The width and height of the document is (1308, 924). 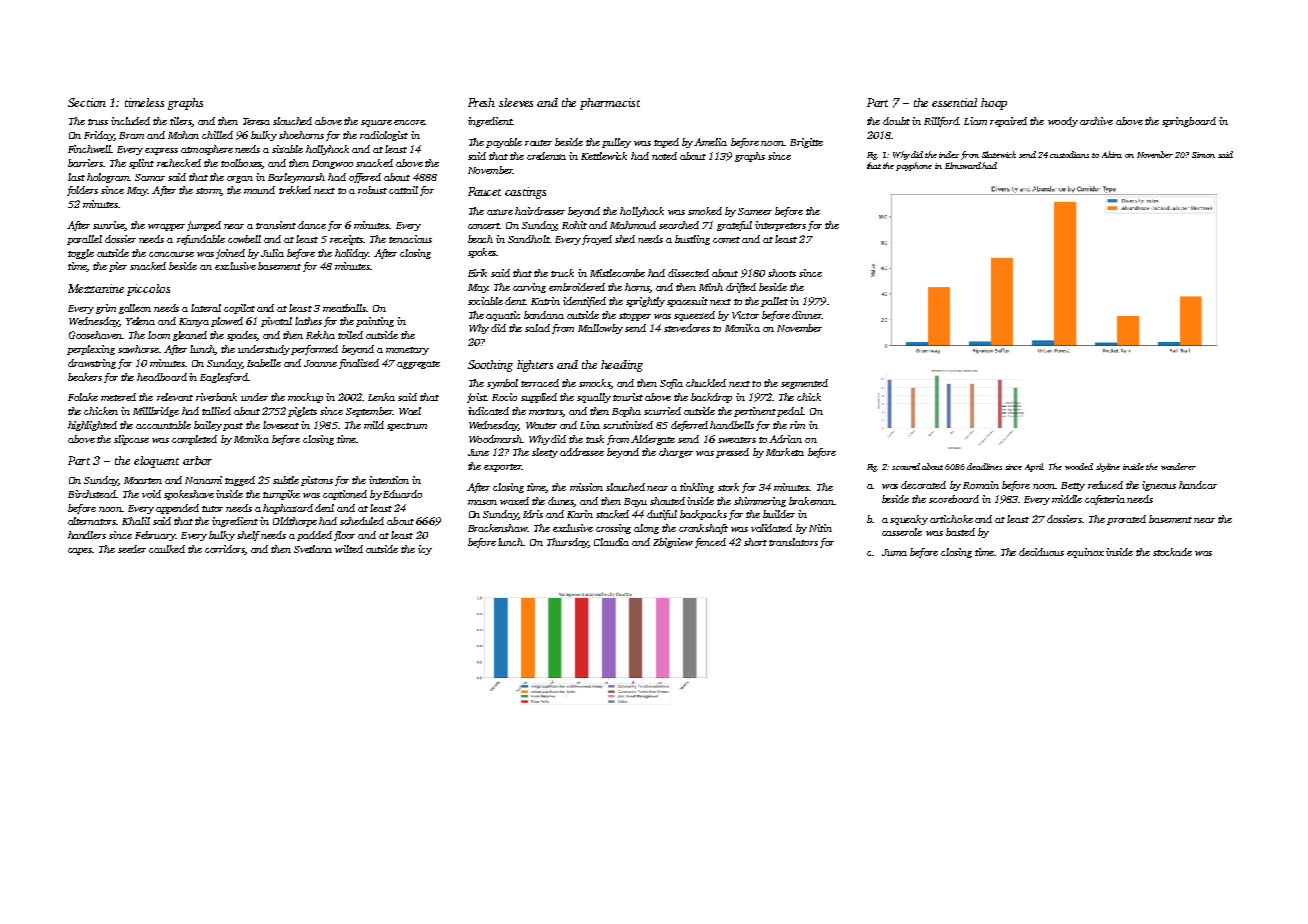 I want to click on dinner, so click(x=807, y=315).
